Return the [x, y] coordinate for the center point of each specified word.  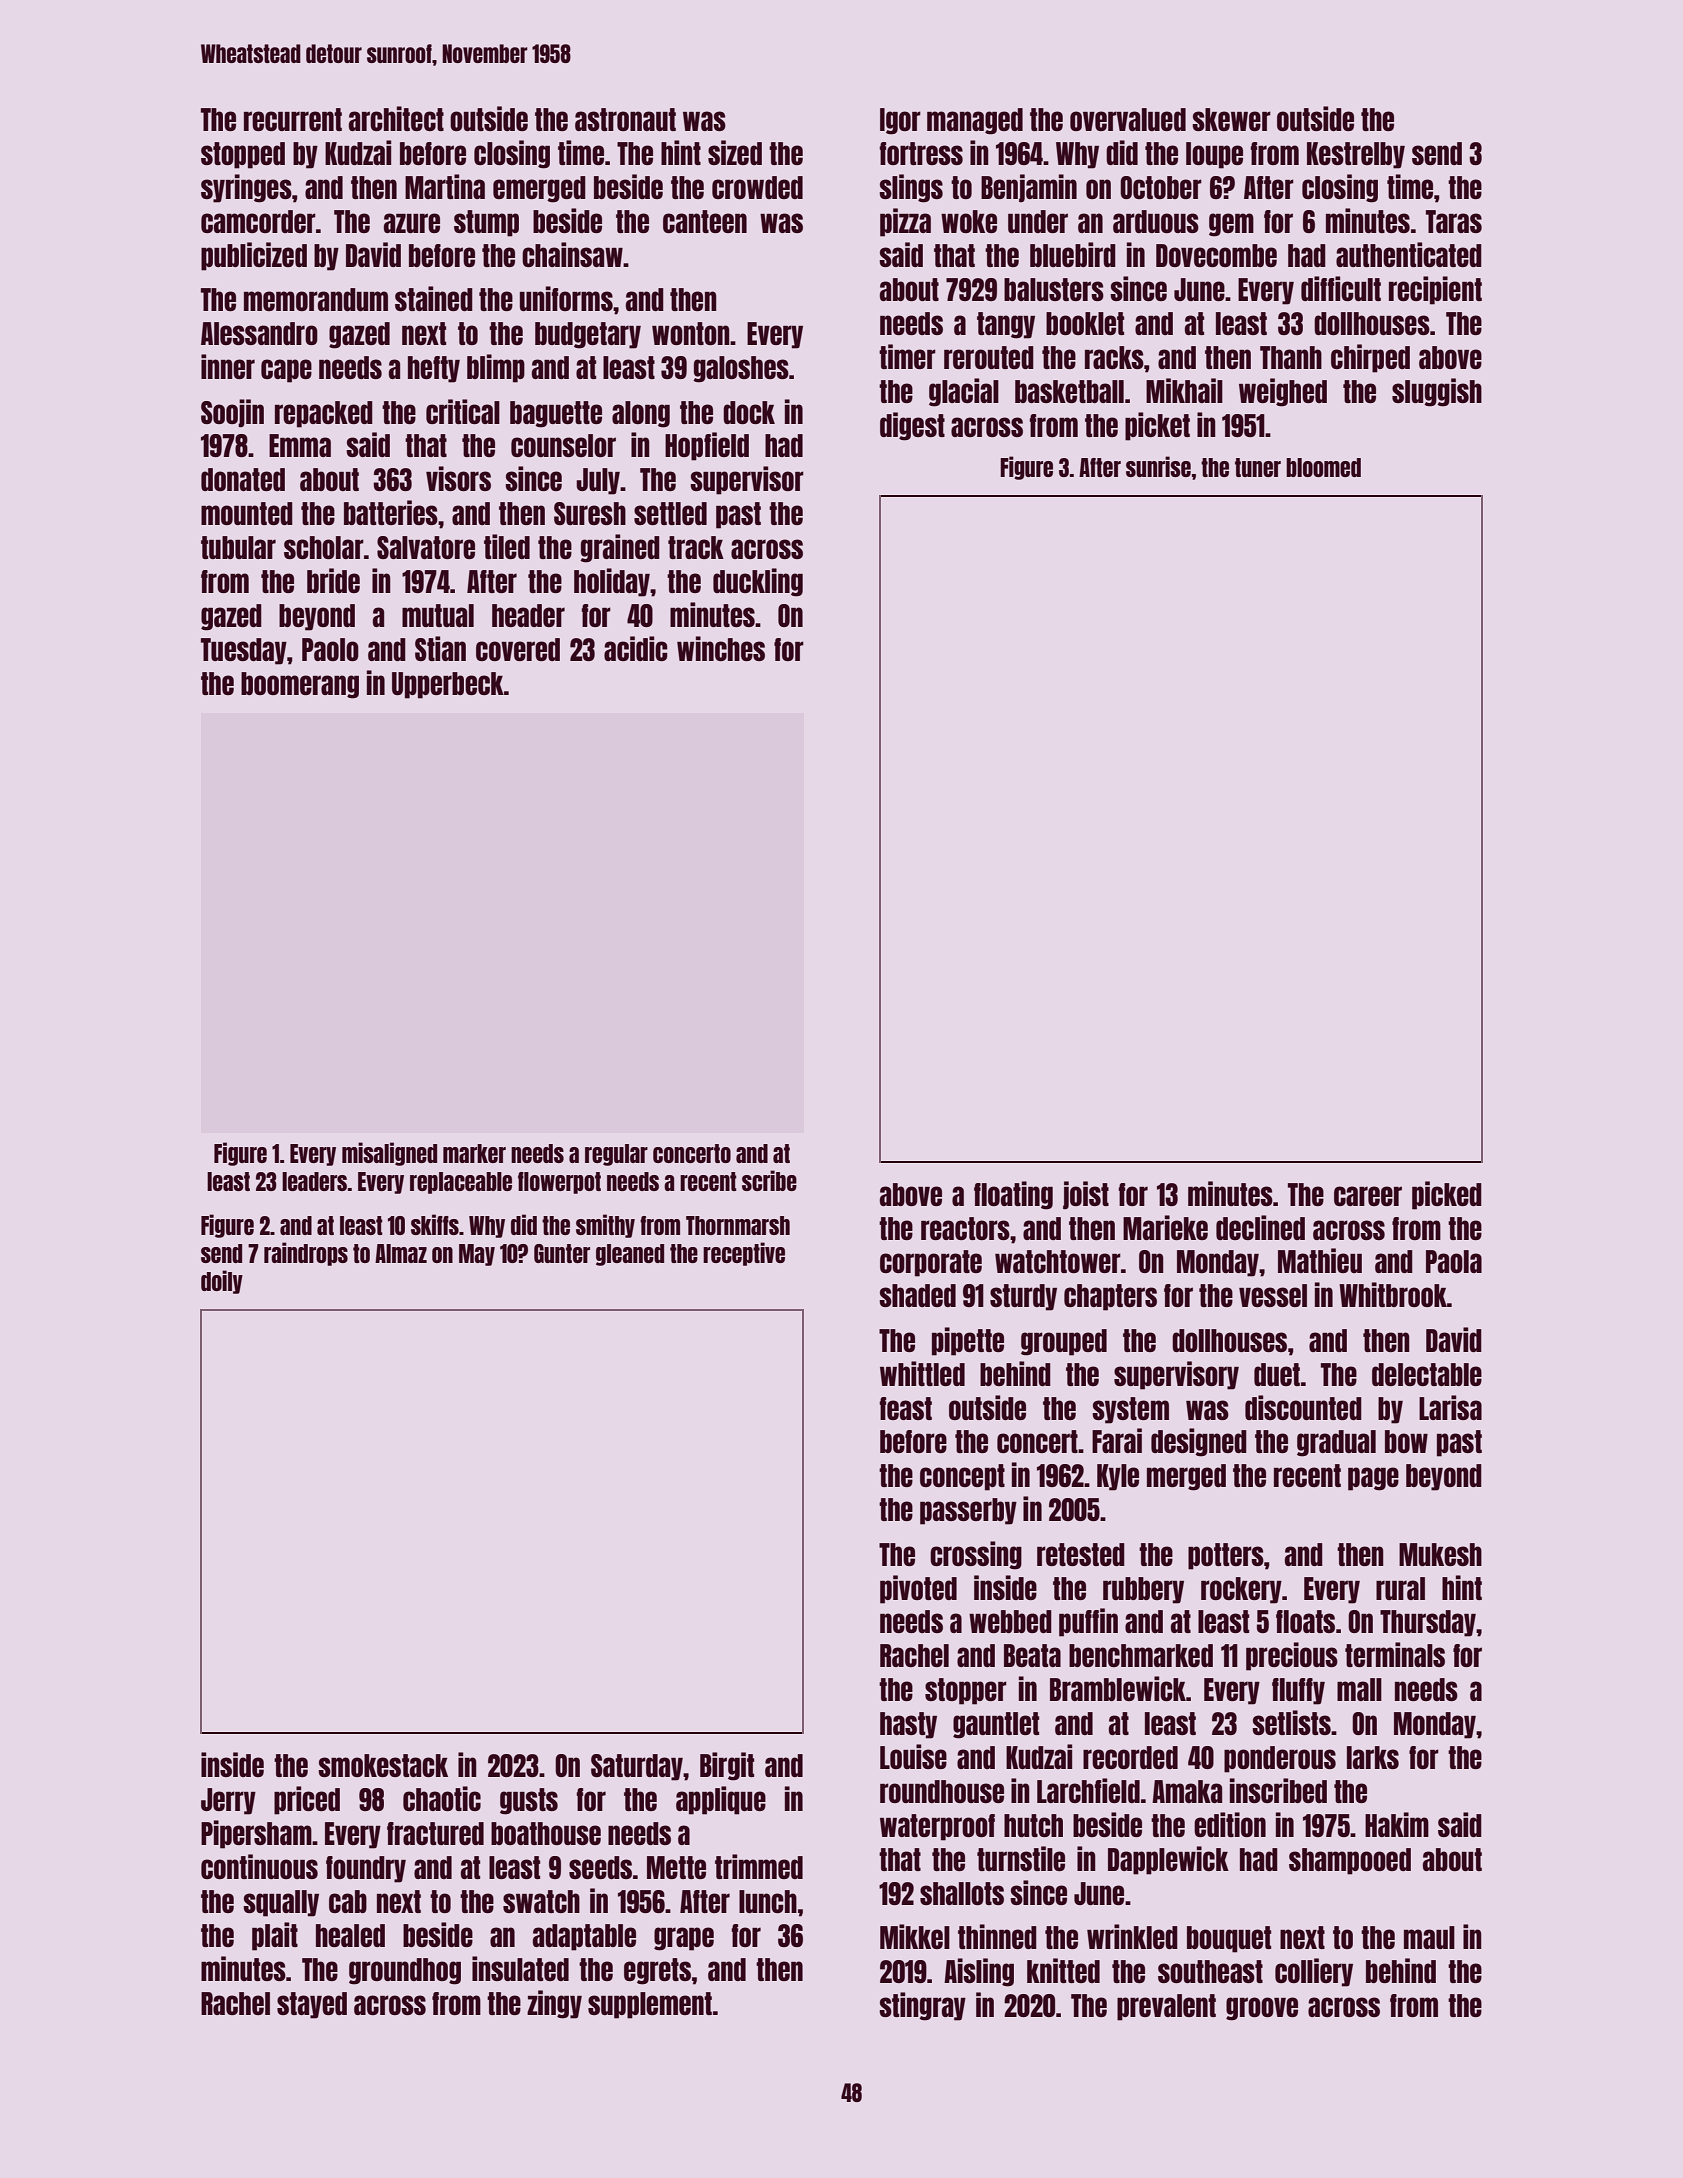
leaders [314, 1181]
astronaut [625, 119]
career [1368, 1196]
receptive [744, 1254]
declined [1260, 1227]
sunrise [1158, 466]
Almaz [401, 1253]
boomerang [300, 685]
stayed [312, 2005]
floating [1013, 1195]
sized [735, 152]
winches [721, 648]
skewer [1231, 119]
